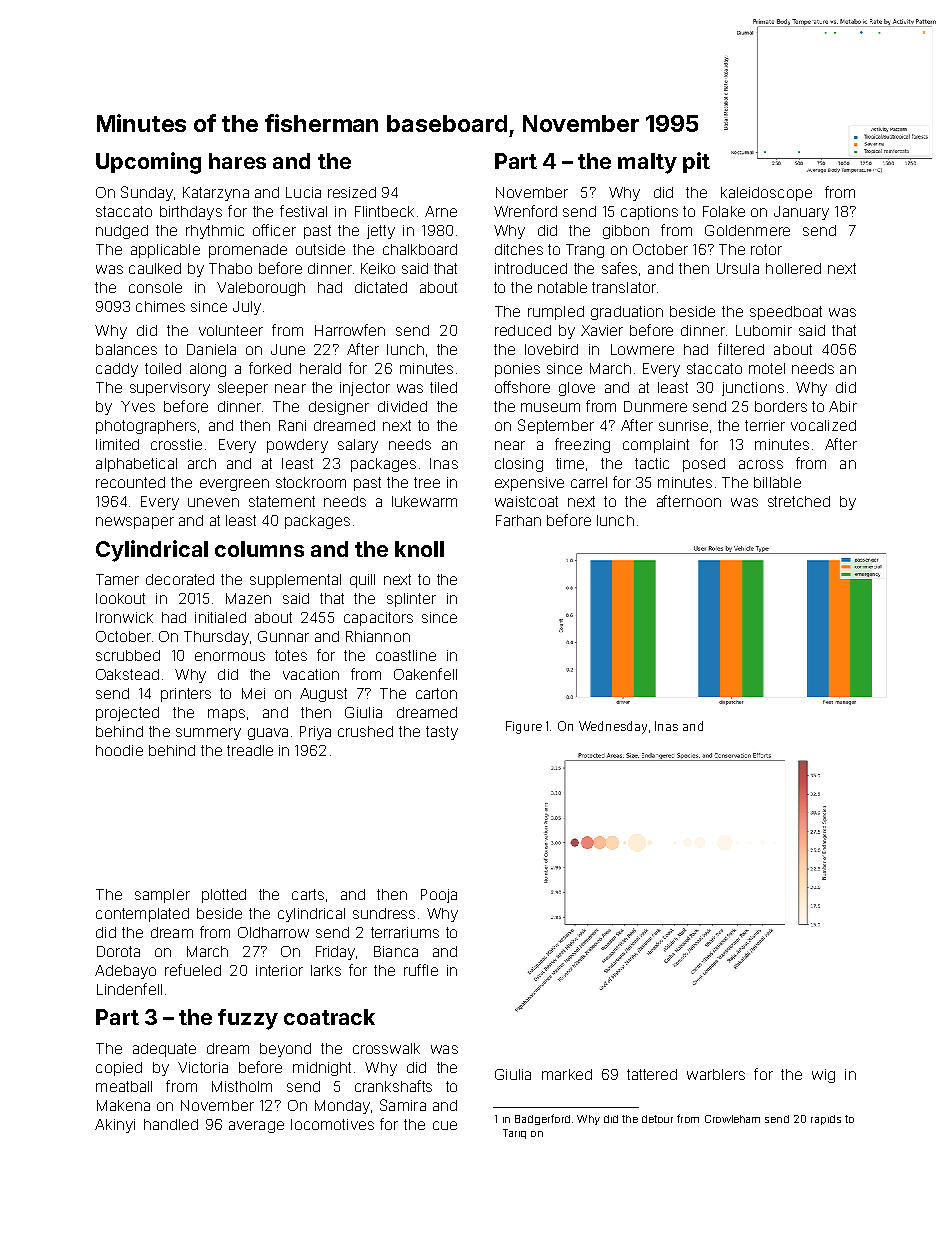 This document has width=952, height=1233. Describe the element at coordinates (525, 211) in the document. I see `Wrenford` at that location.
